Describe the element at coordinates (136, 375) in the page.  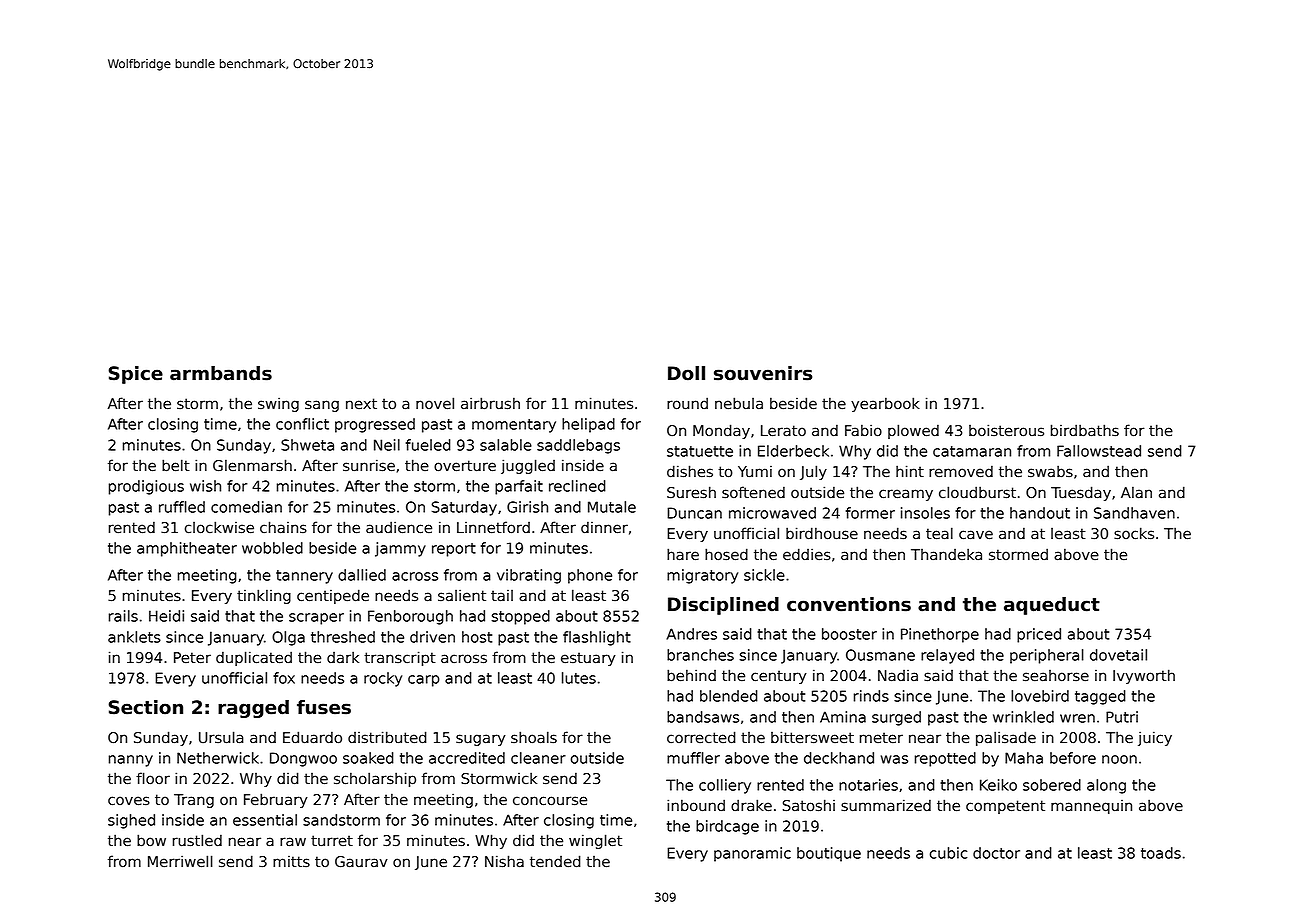
I see `Spice` at that location.
